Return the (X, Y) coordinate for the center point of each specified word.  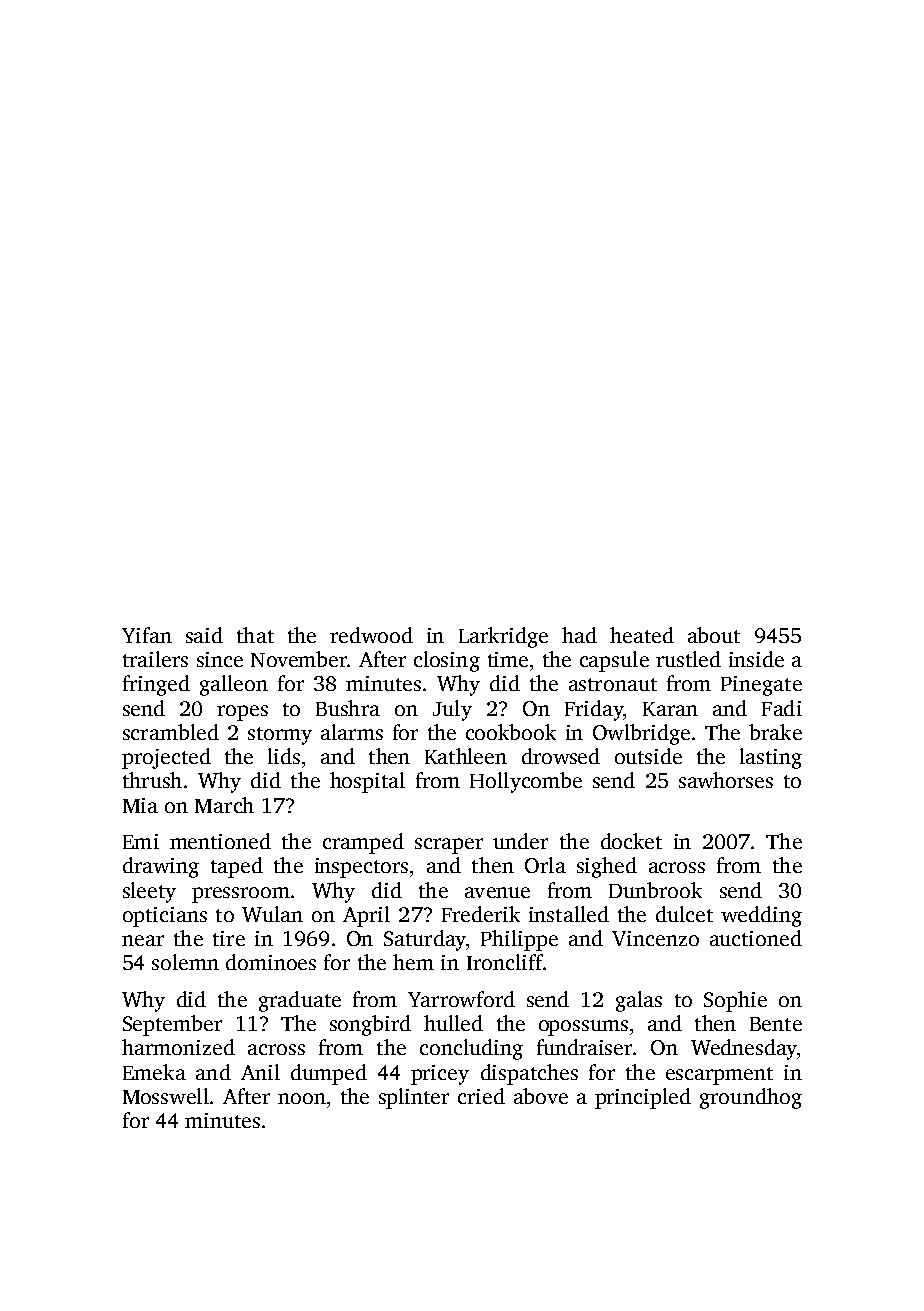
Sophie (735, 1001)
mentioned (220, 841)
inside (756, 659)
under (520, 841)
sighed (607, 867)
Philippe (519, 940)
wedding (761, 916)
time (508, 659)
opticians (165, 917)
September (172, 1025)
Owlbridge (641, 734)
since (220, 659)
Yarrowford (461, 999)
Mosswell (166, 1096)
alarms (352, 732)
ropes (242, 713)
